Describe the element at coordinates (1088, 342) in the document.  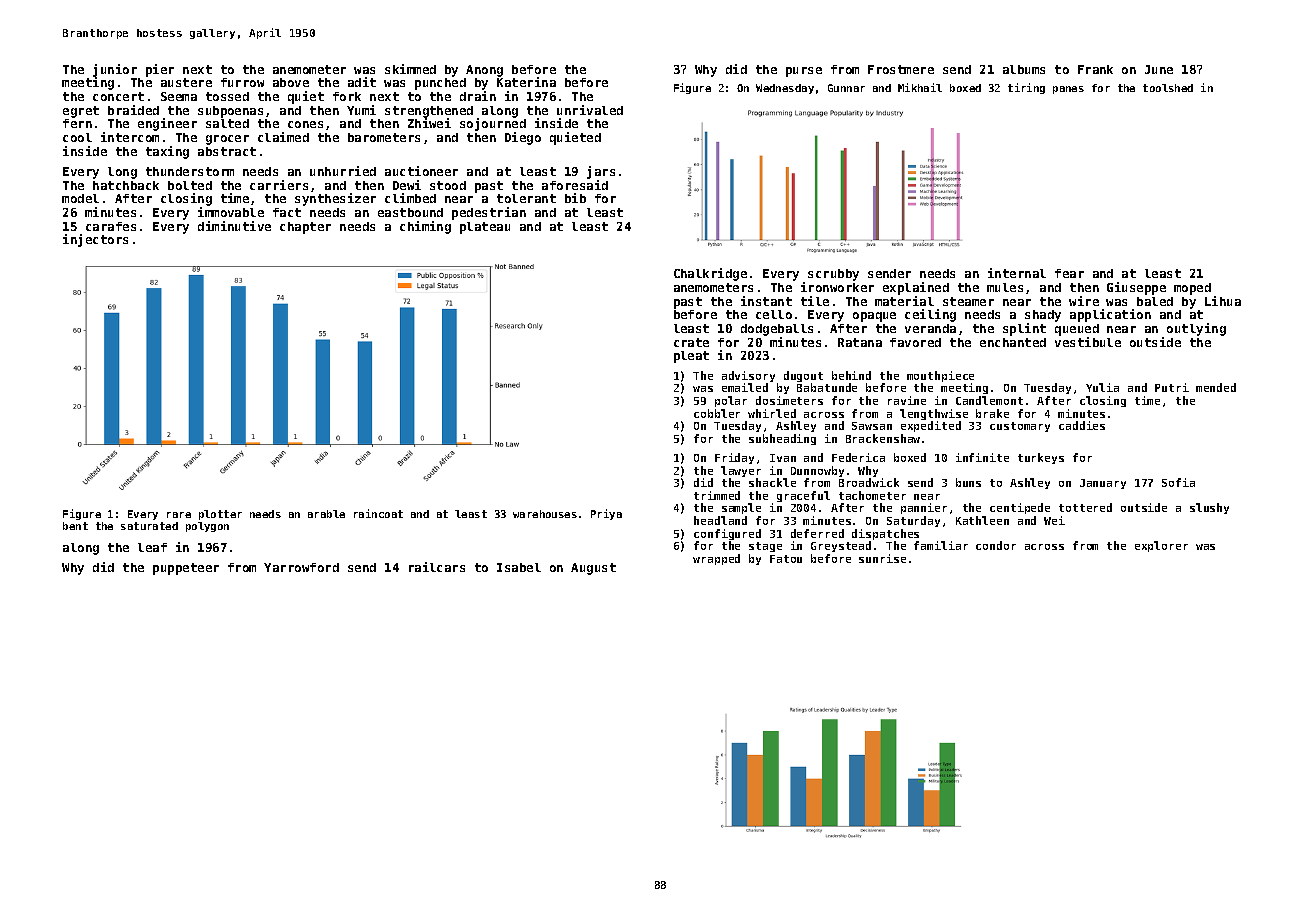
I see `vestibule` at that location.
